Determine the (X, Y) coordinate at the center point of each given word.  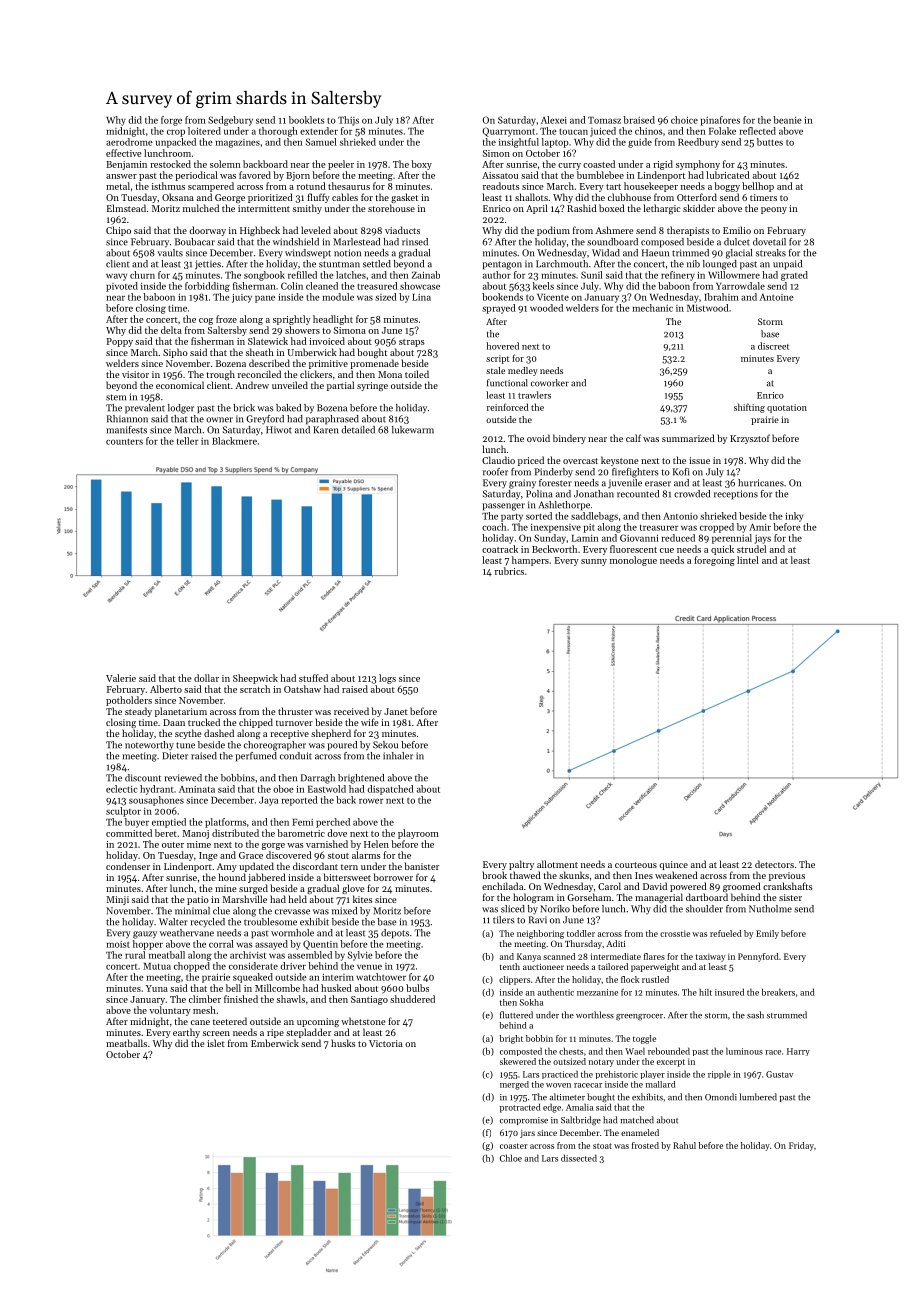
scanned (559, 956)
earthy (186, 1033)
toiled (417, 374)
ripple (719, 1074)
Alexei (554, 120)
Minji (118, 900)
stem (116, 397)
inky (794, 517)
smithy (307, 209)
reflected (758, 131)
